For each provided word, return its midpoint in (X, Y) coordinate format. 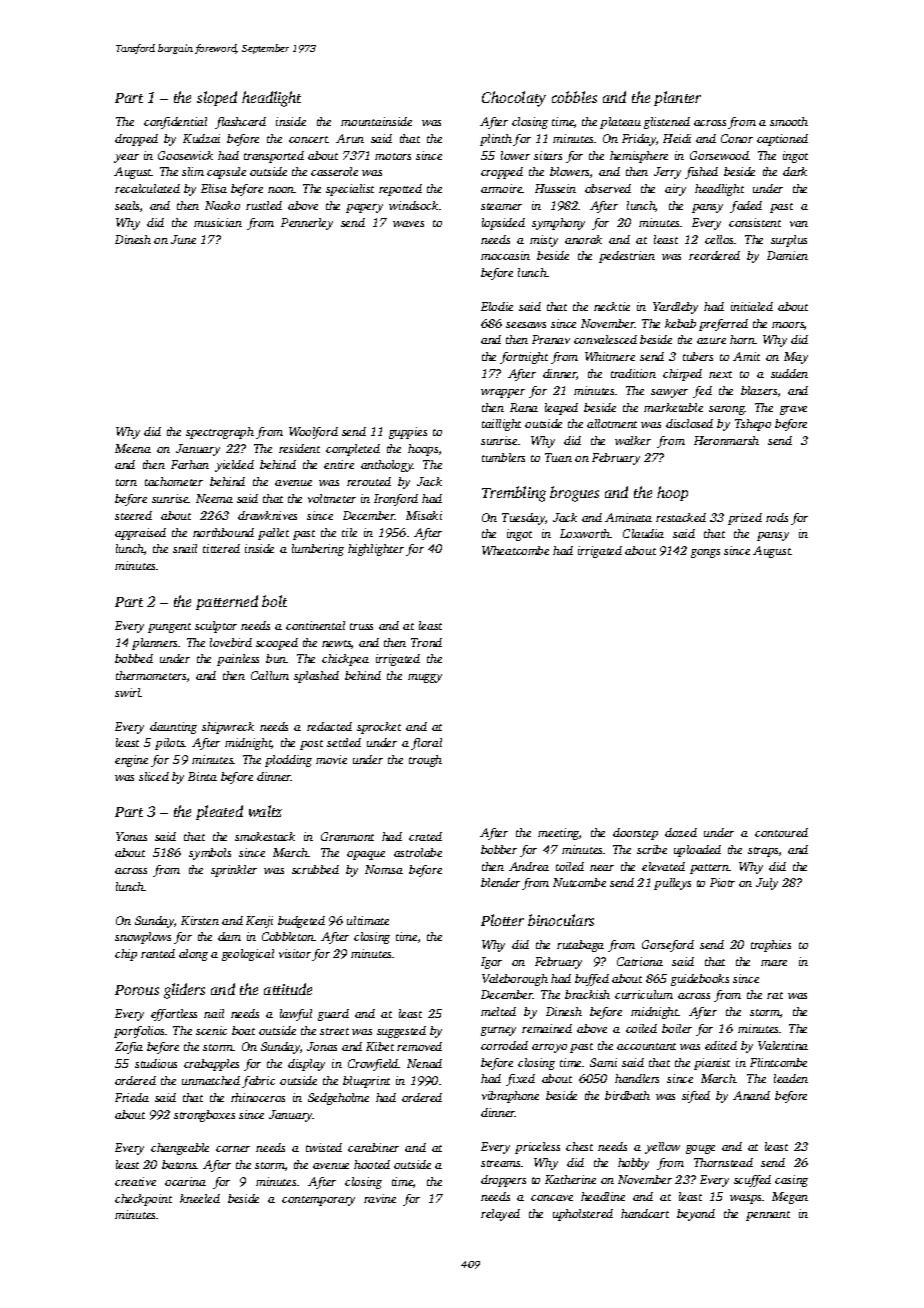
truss (361, 626)
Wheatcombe (515, 550)
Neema (214, 498)
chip (126, 955)
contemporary (318, 1201)
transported (274, 157)
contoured (781, 832)
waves (408, 224)
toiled (570, 866)
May (796, 358)
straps (763, 852)
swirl (128, 692)
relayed (500, 1215)
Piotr (722, 882)
